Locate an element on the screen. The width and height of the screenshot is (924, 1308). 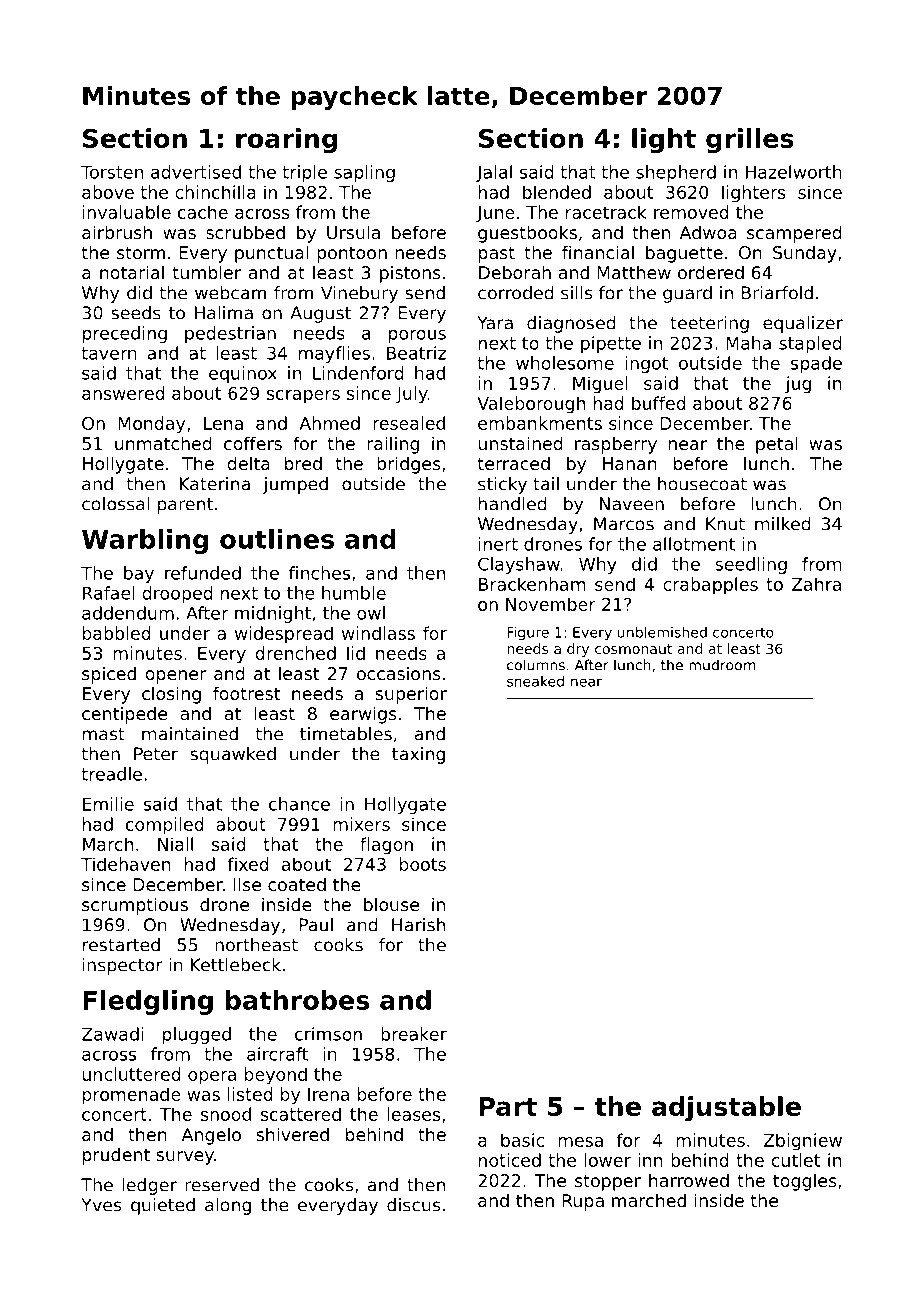
Yves is located at coordinates (101, 1205).
